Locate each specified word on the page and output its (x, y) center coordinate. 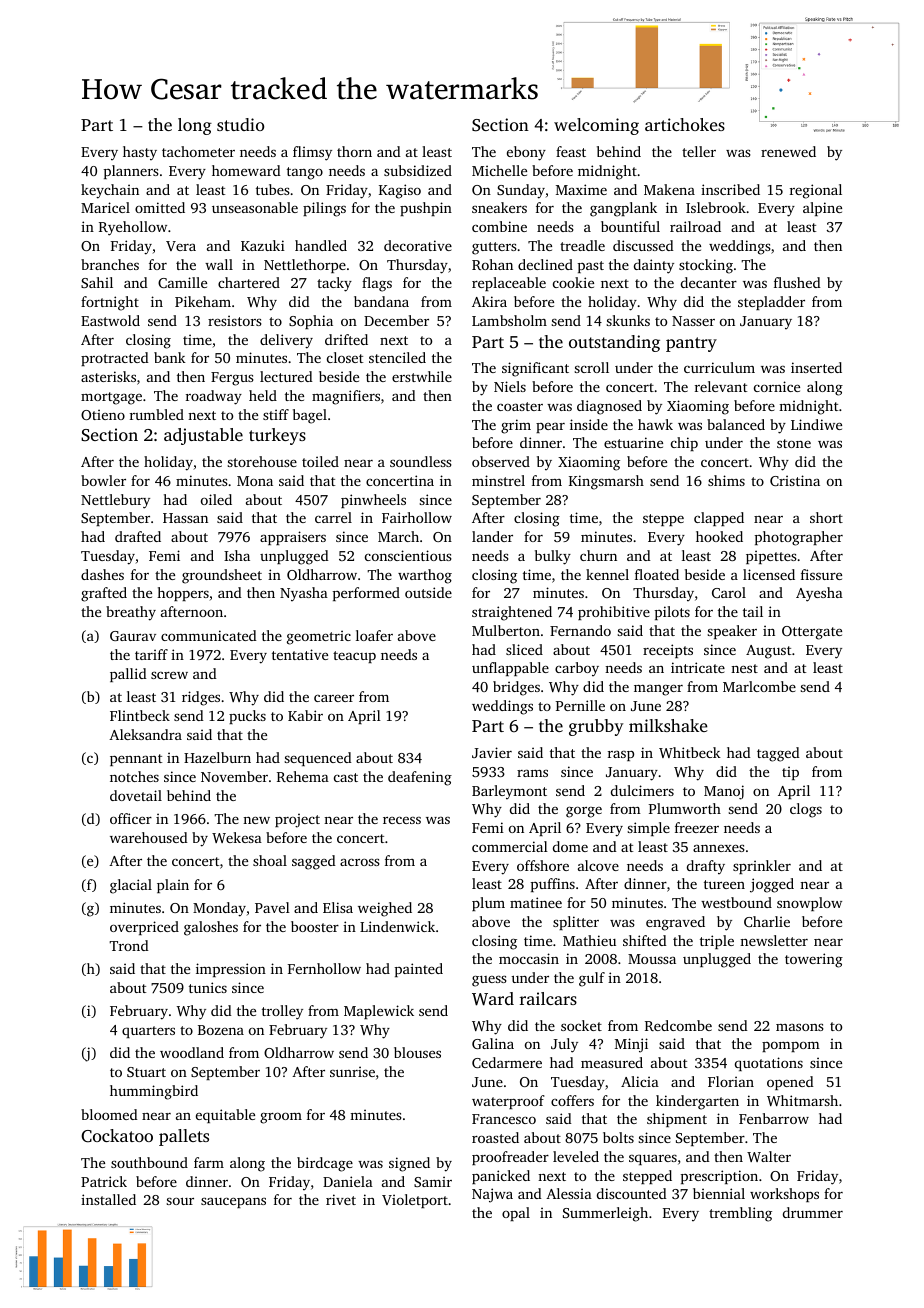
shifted (645, 940)
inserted (816, 367)
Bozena (221, 1030)
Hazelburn (217, 757)
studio (240, 124)
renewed (788, 151)
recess (402, 820)
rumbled (157, 414)
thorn (354, 151)
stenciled (397, 357)
